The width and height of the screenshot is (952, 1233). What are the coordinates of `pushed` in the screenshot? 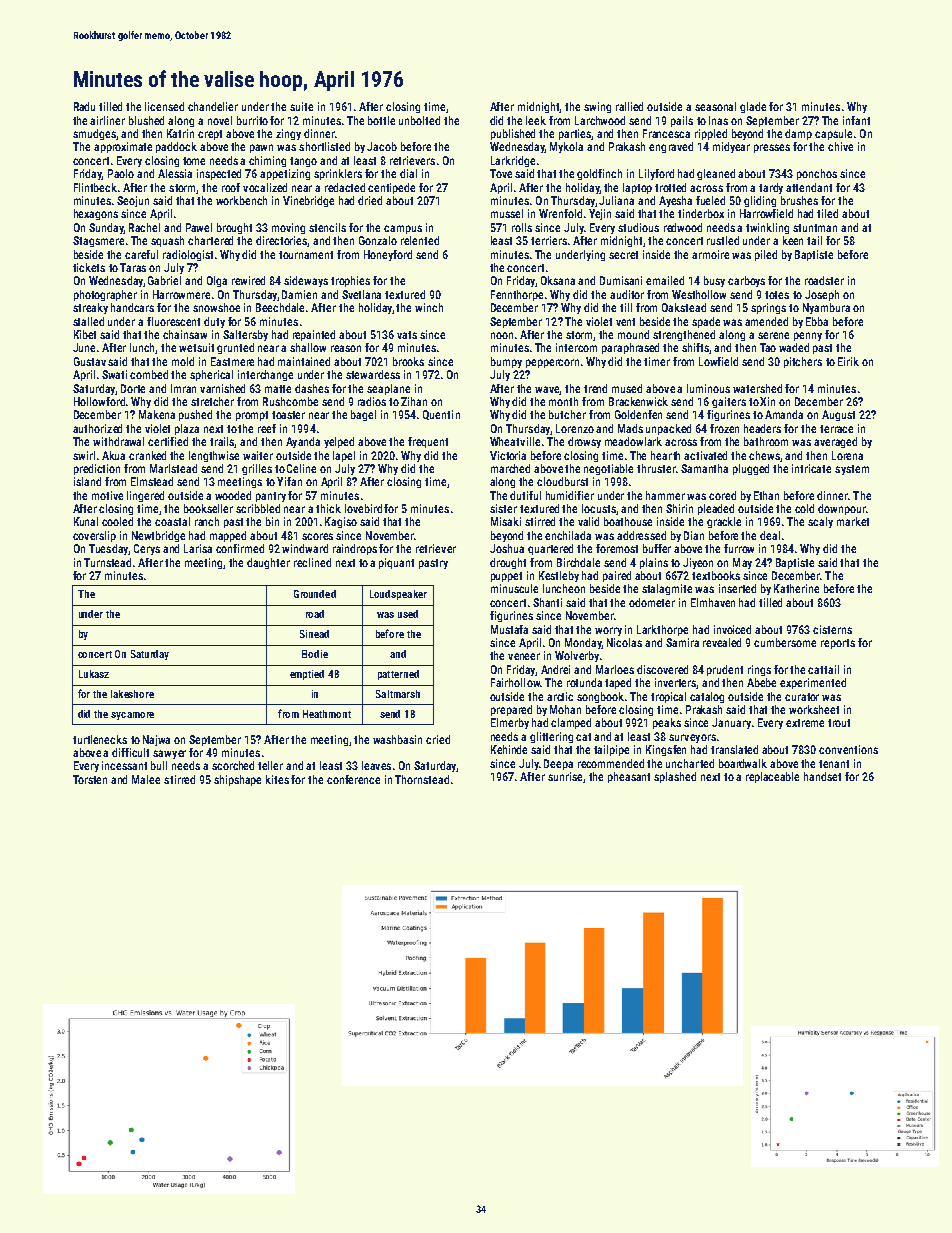 It's located at (195, 415).
